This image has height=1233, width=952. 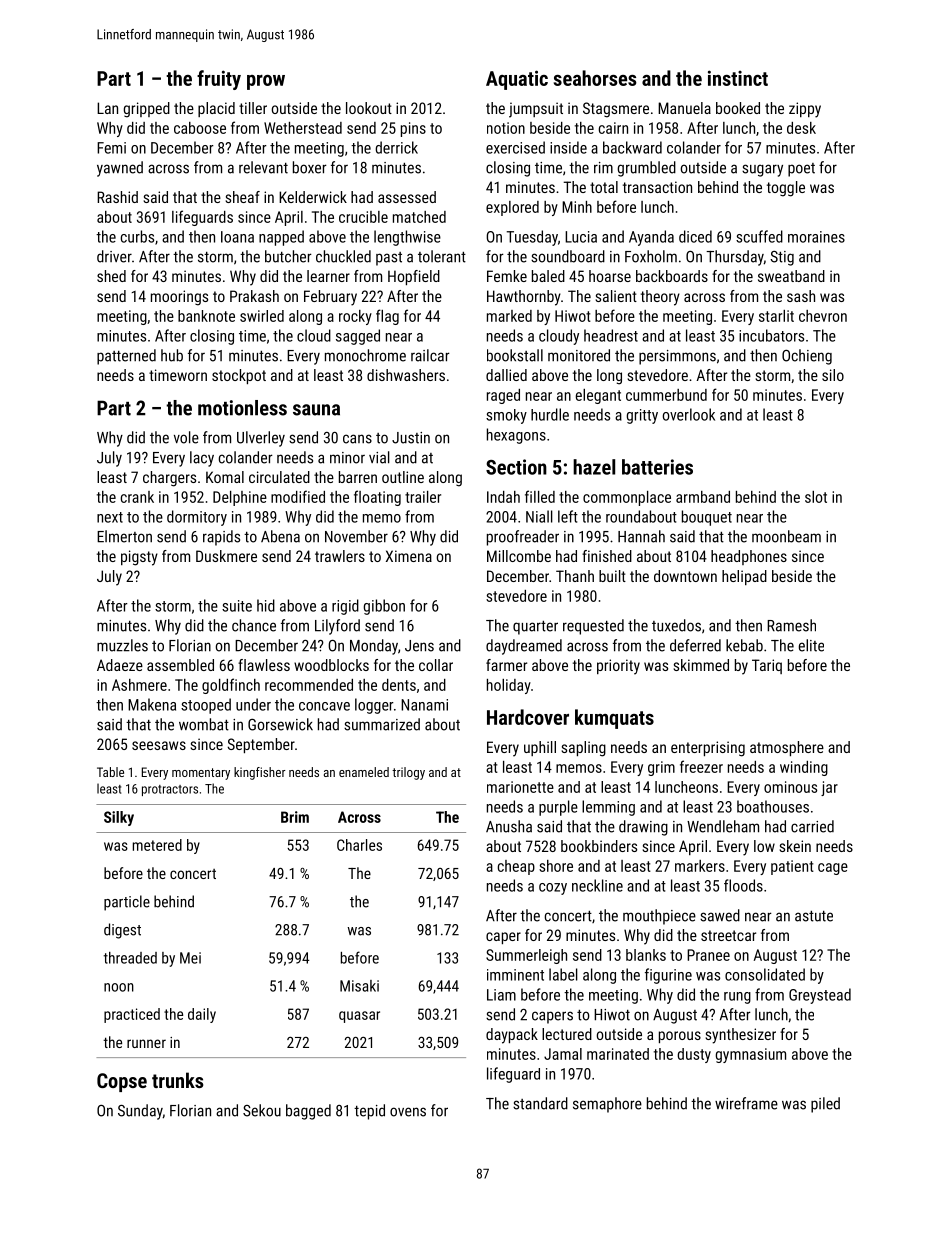 What do you see at coordinates (616, 296) in the image?
I see `salient` at bounding box center [616, 296].
